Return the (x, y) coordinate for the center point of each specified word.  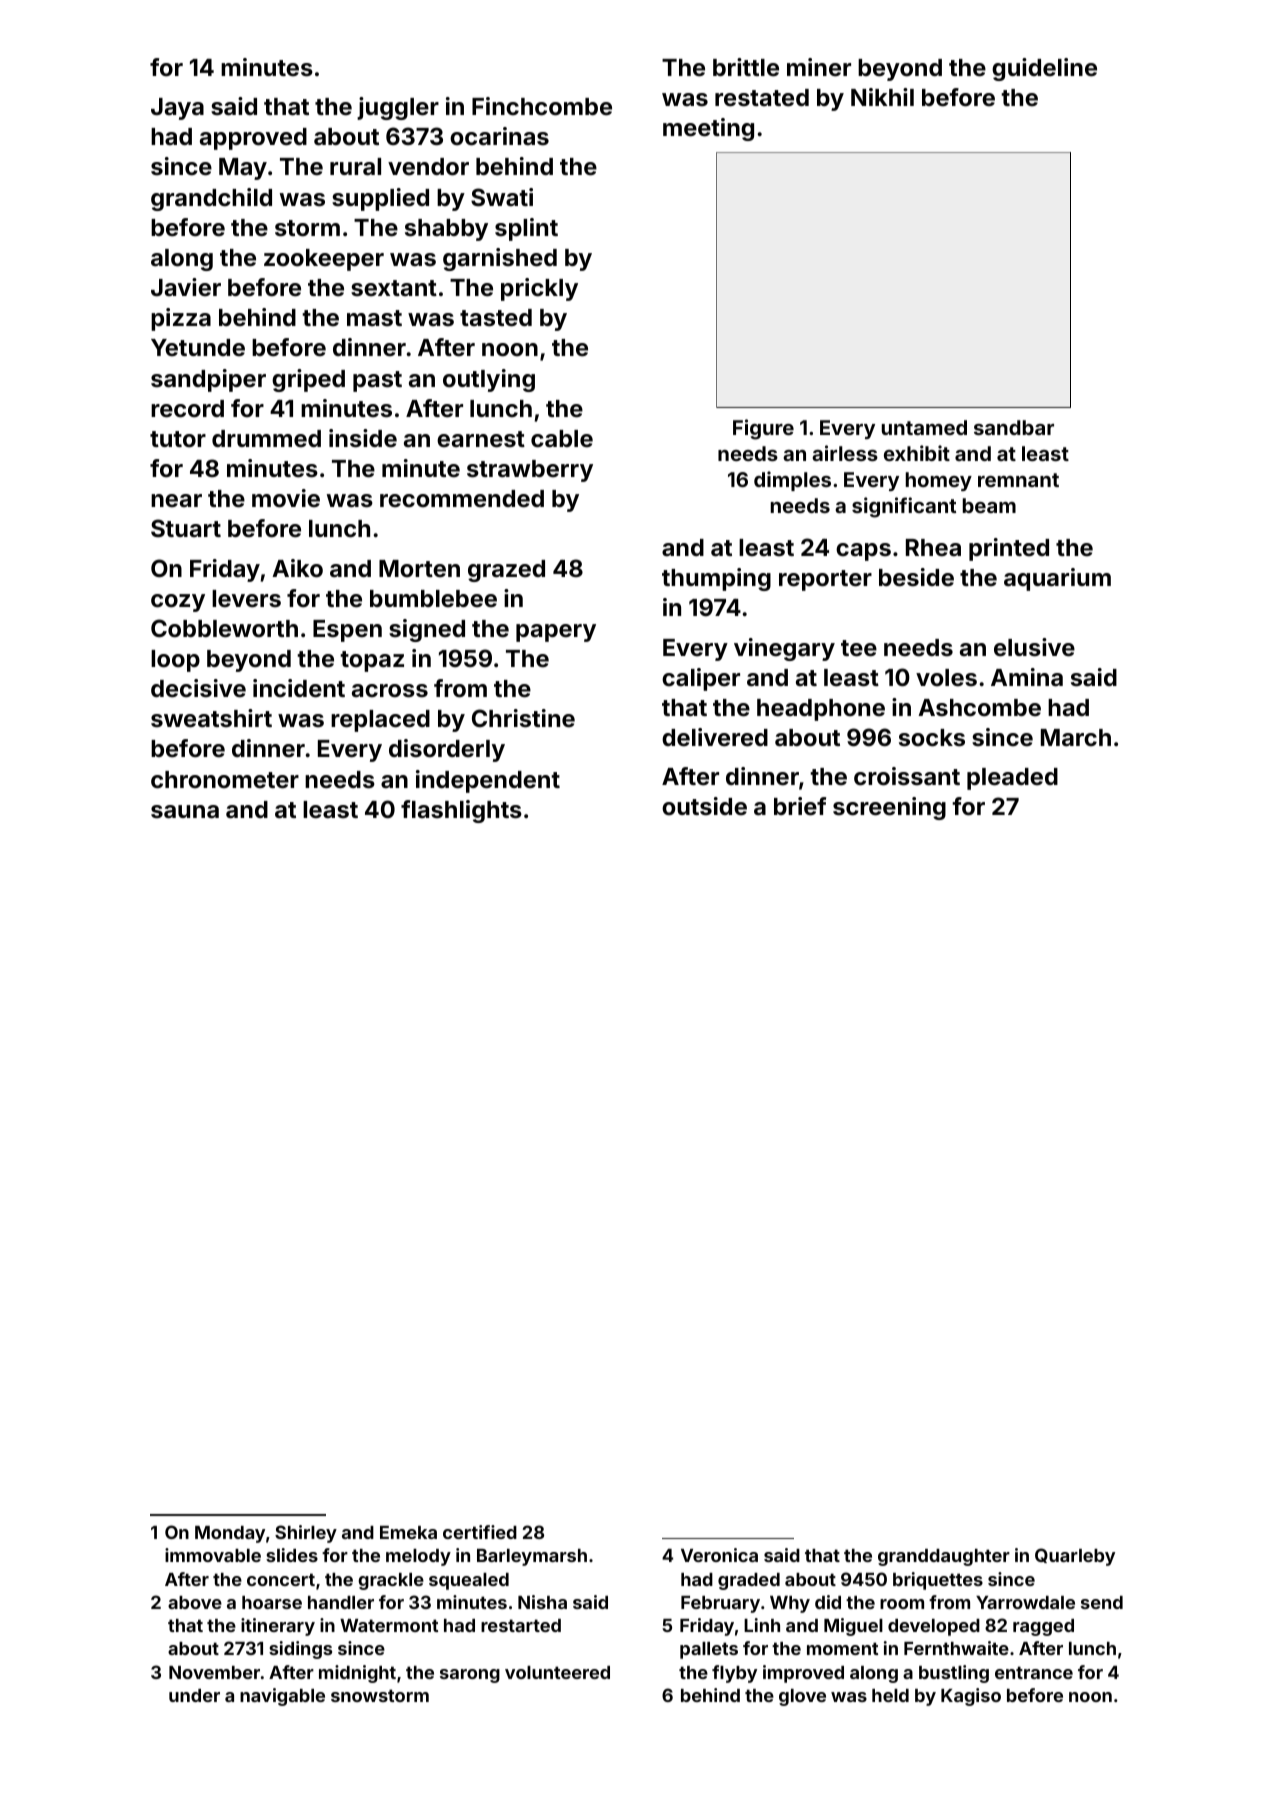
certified (480, 1532)
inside (363, 438)
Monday (230, 1534)
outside (704, 806)
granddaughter (944, 1557)
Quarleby (1075, 1557)
